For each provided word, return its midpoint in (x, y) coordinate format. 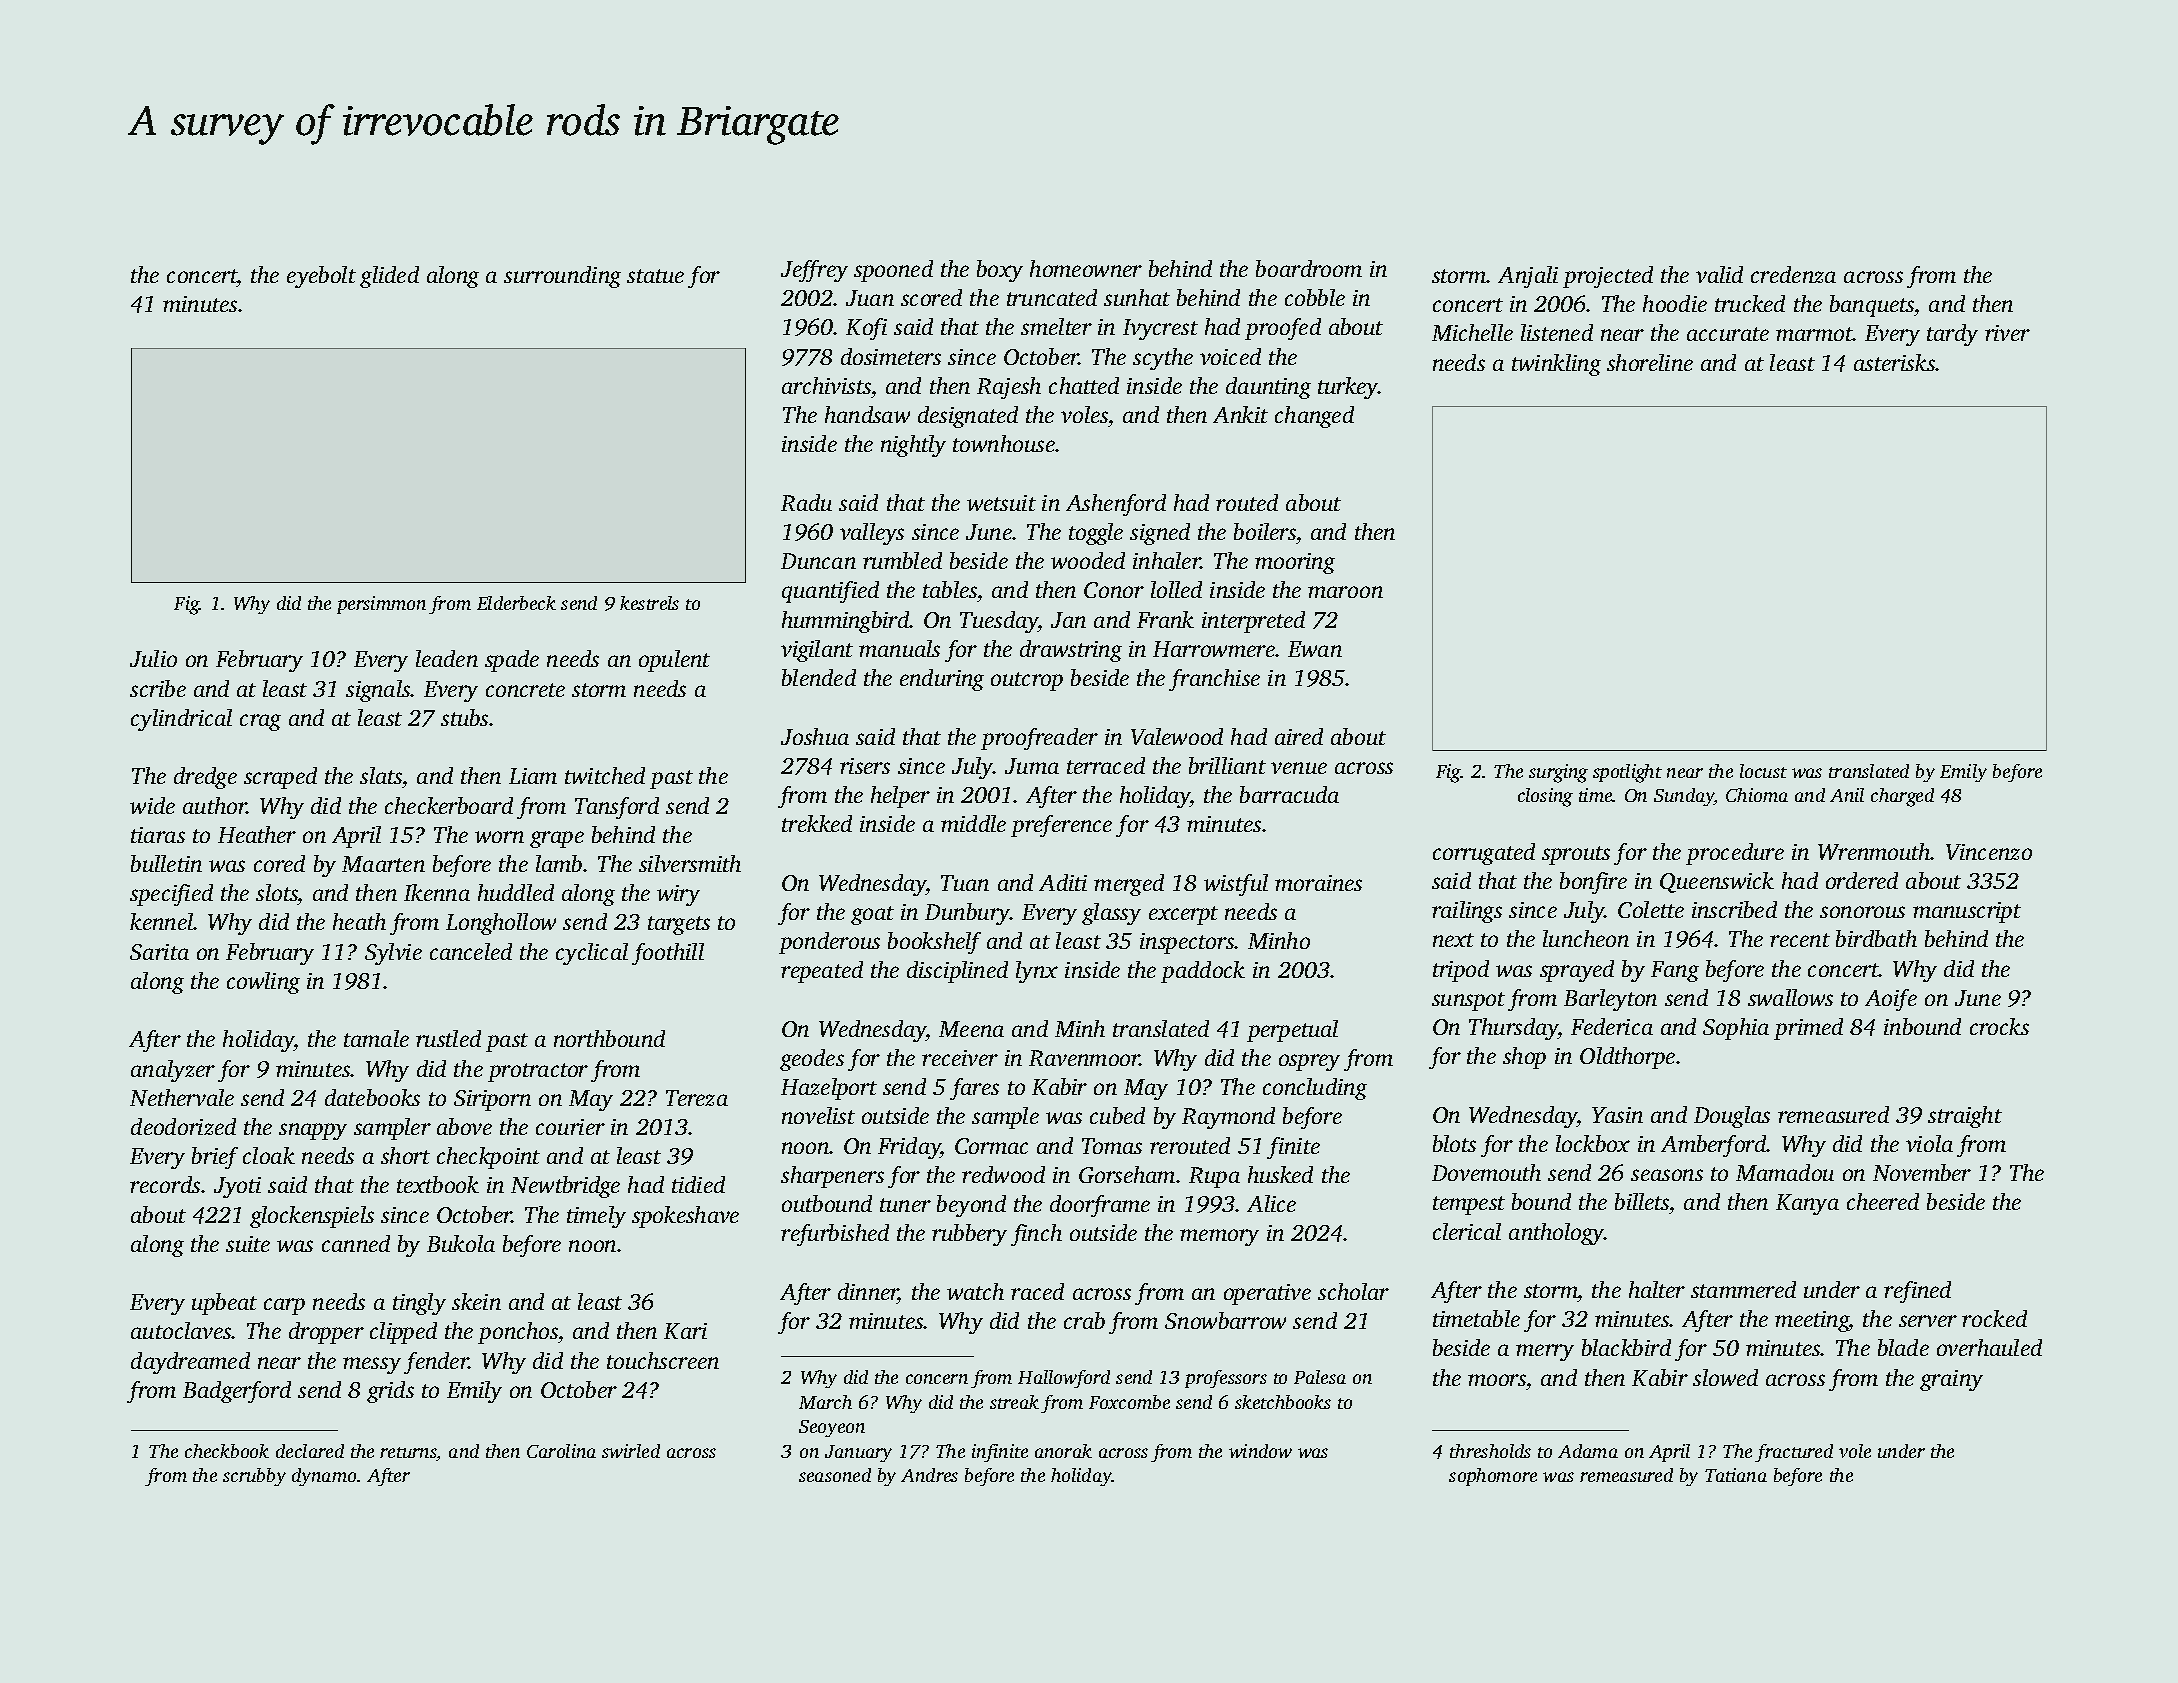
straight (1965, 1117)
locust (1763, 771)
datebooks (372, 1097)
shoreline (1650, 362)
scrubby (254, 1477)
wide (152, 805)
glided (389, 277)
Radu (806, 502)
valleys (872, 534)
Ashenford (1116, 505)
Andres (929, 1475)
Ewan (1315, 649)
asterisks (1895, 362)
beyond (971, 1206)
